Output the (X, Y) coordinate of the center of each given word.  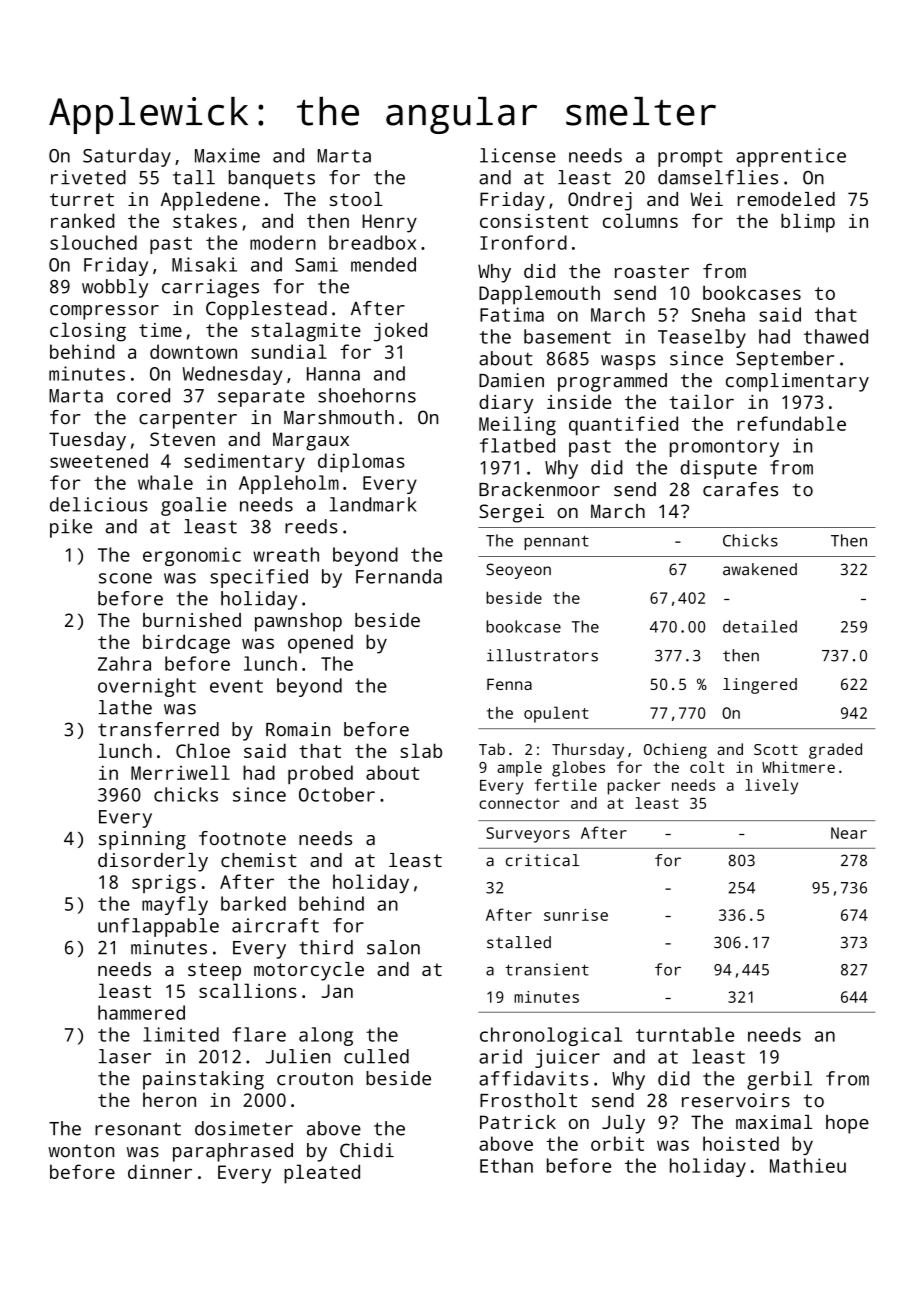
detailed (760, 626)
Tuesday (87, 441)
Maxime (227, 155)
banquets (272, 179)
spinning (142, 840)
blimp (808, 223)
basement (567, 336)
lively (771, 787)
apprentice (791, 157)
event (236, 686)
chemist (259, 860)
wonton (81, 1151)
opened (320, 644)
